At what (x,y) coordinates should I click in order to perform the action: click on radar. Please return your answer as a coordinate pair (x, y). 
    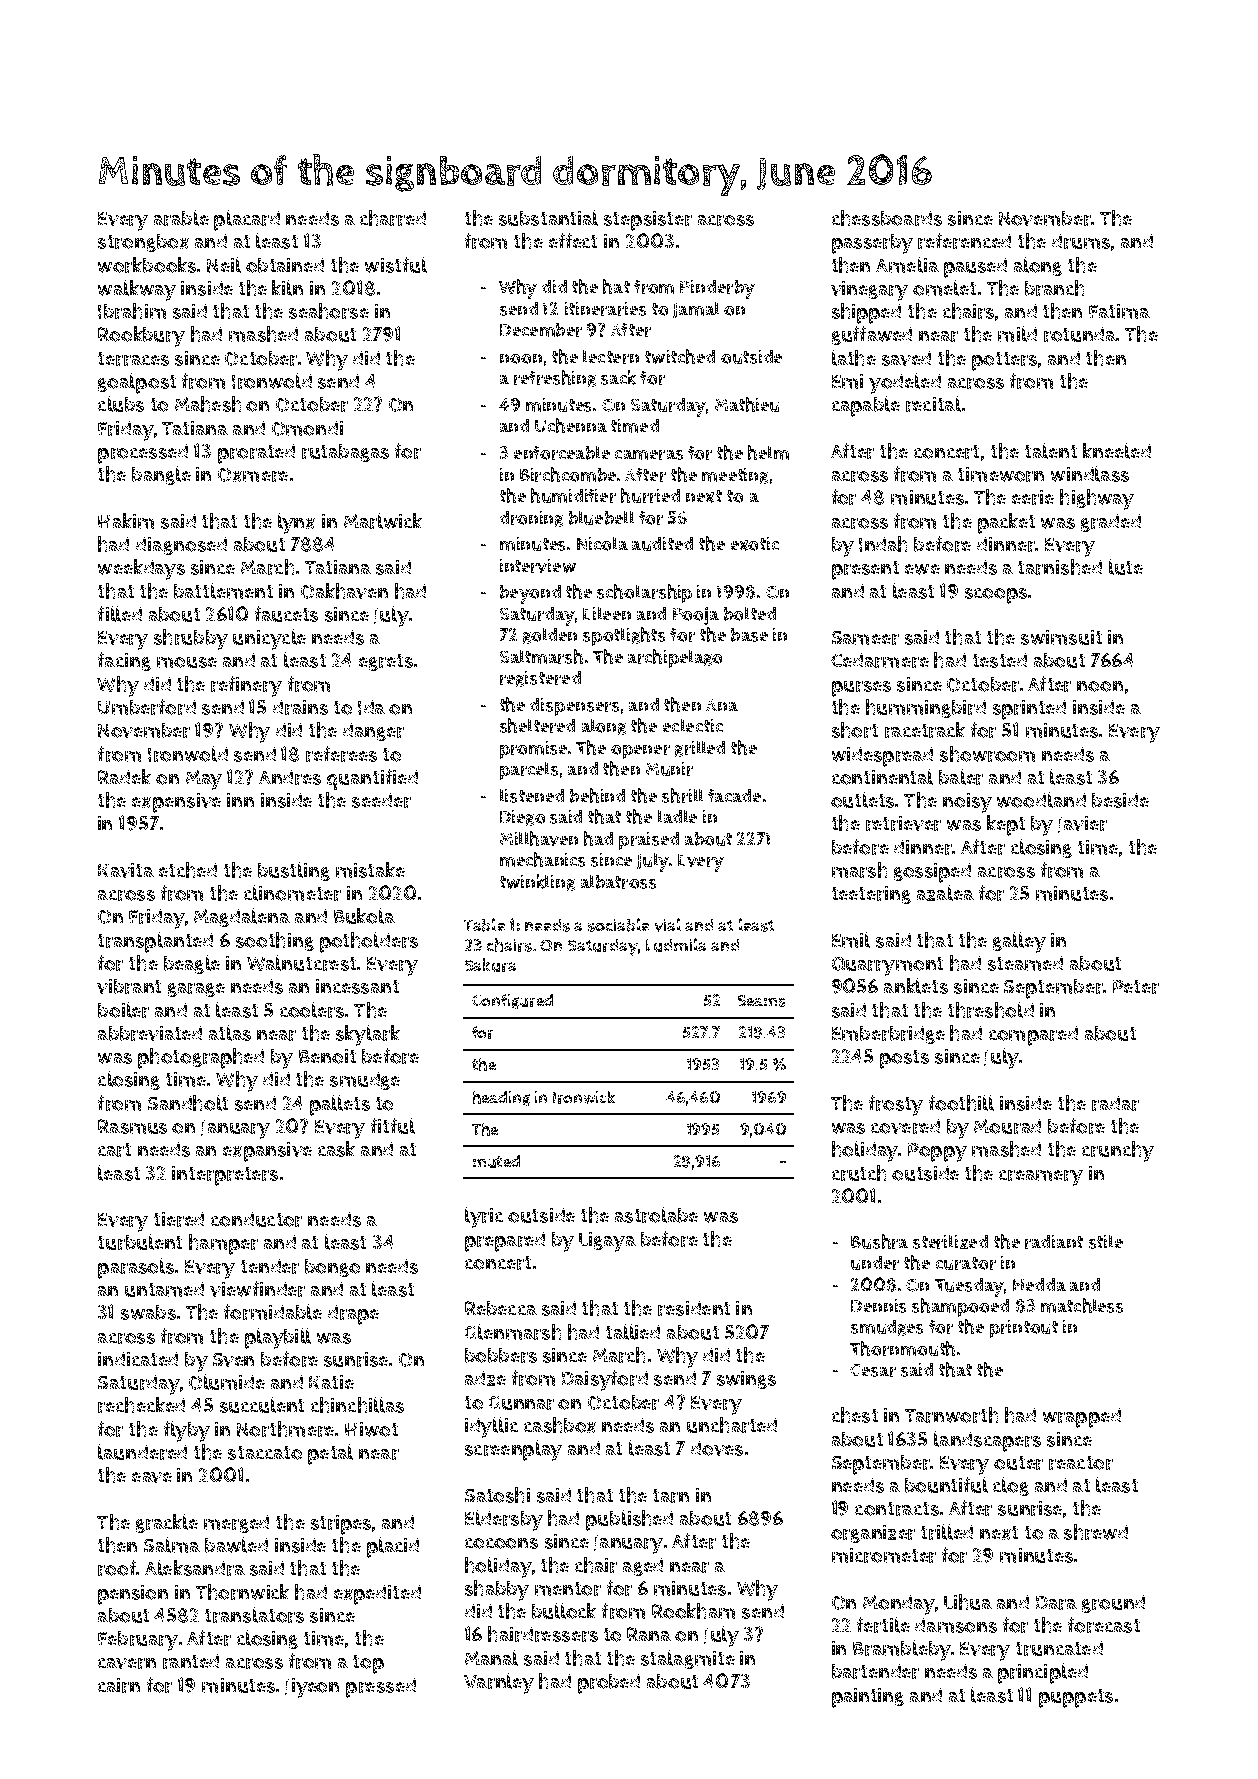
    Looking at the image, I should click on (1115, 1103).
